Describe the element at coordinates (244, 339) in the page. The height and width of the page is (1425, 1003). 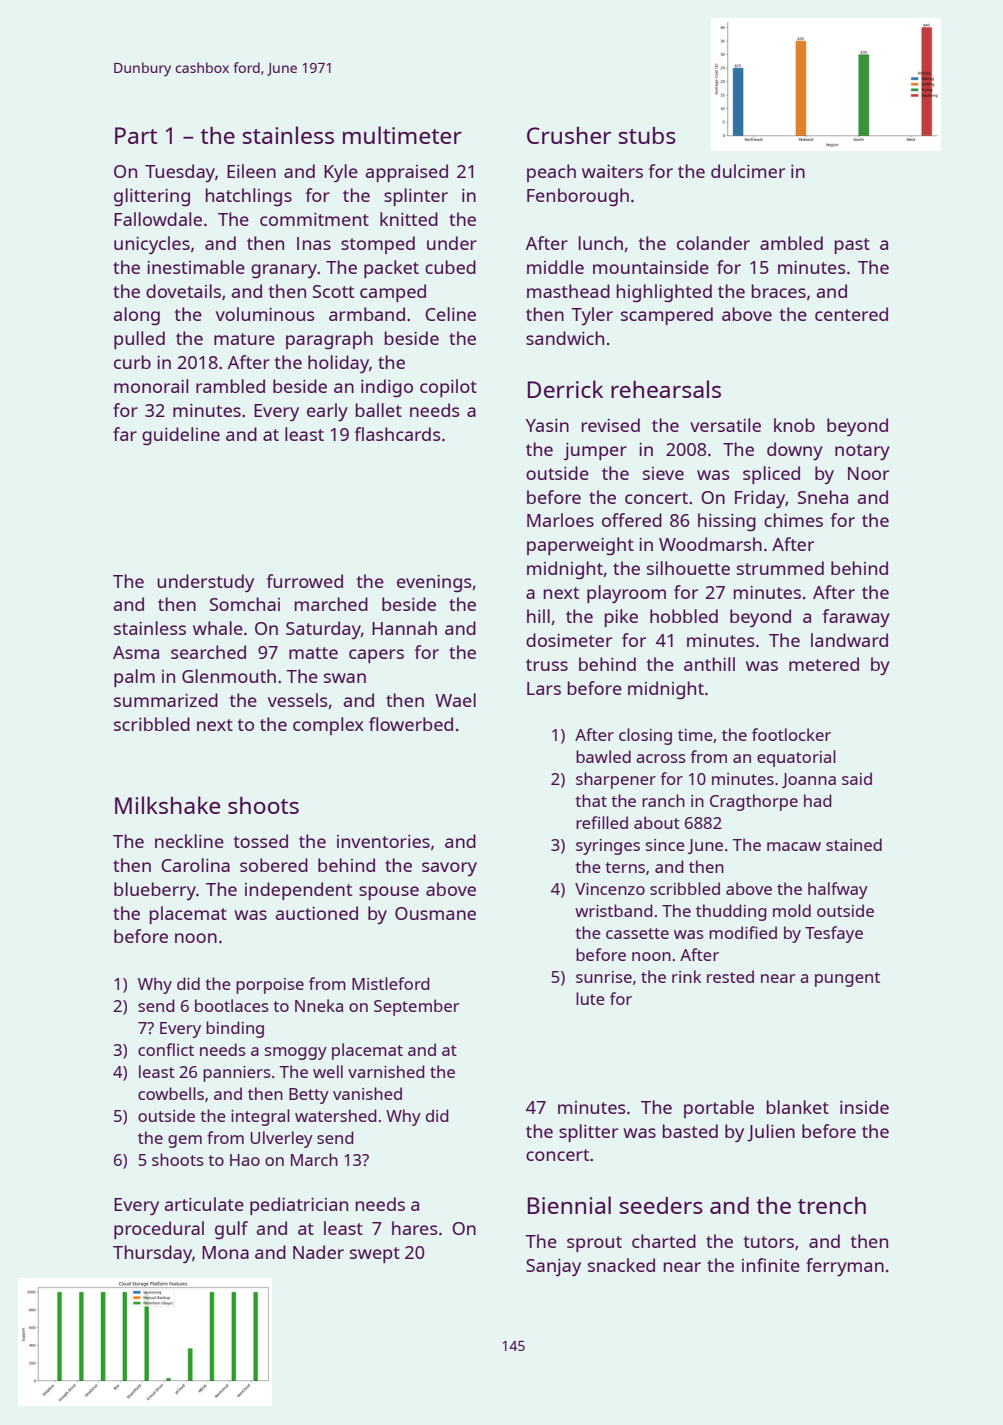
I see `mature` at that location.
